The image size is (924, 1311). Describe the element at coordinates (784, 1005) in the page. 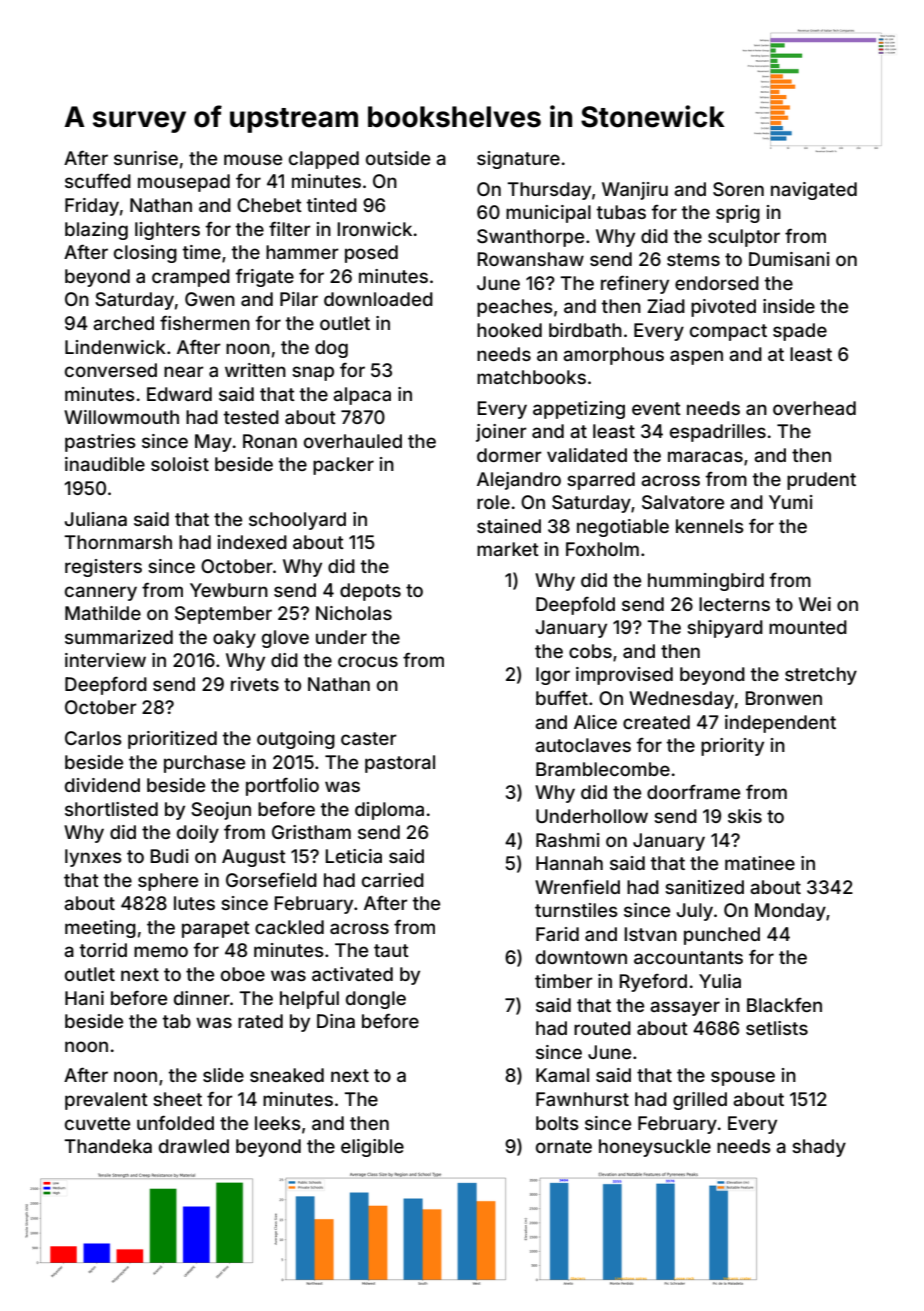

I see `Blackfen` at that location.
